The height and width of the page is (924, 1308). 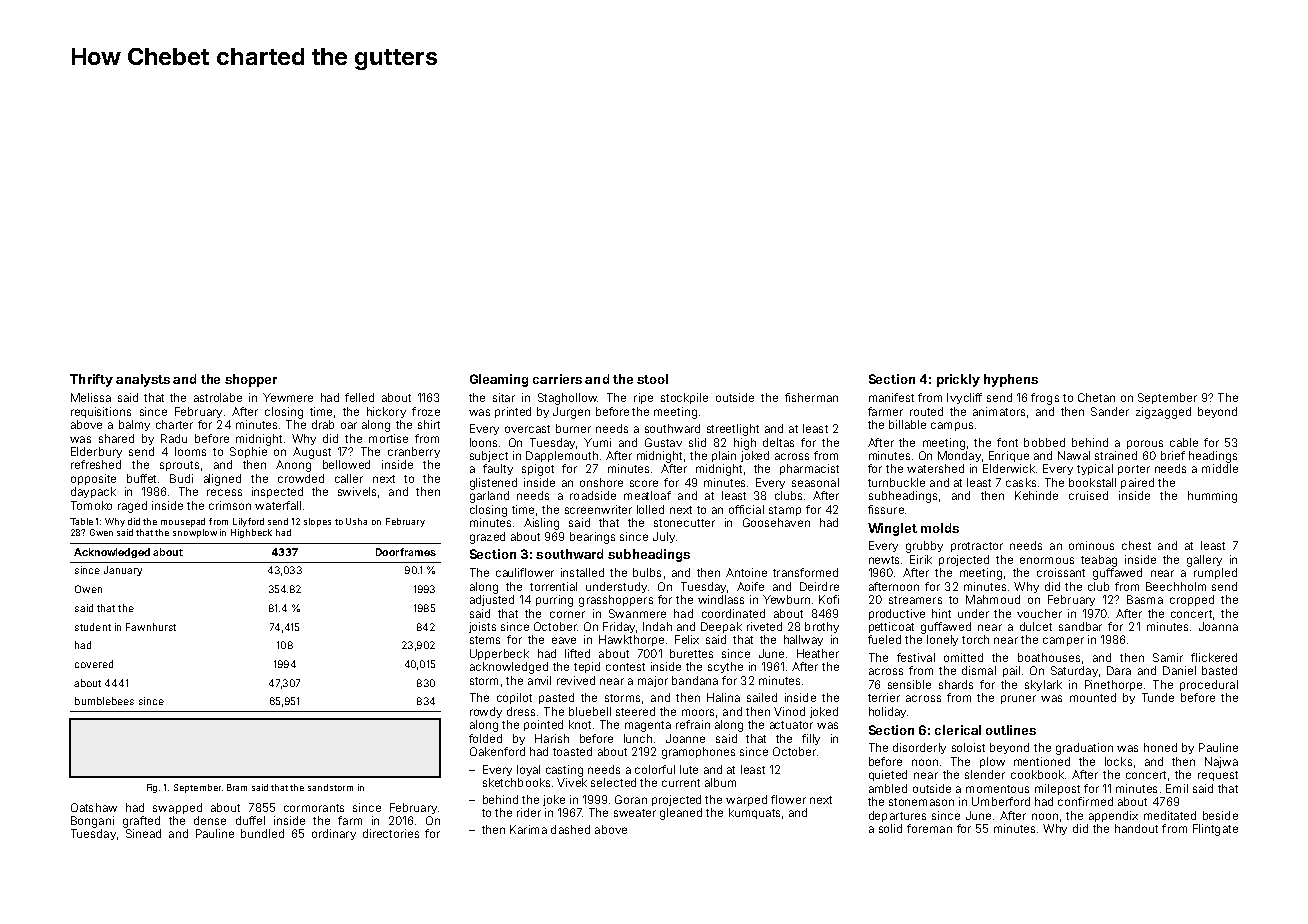 I want to click on gramophones, so click(x=698, y=753).
